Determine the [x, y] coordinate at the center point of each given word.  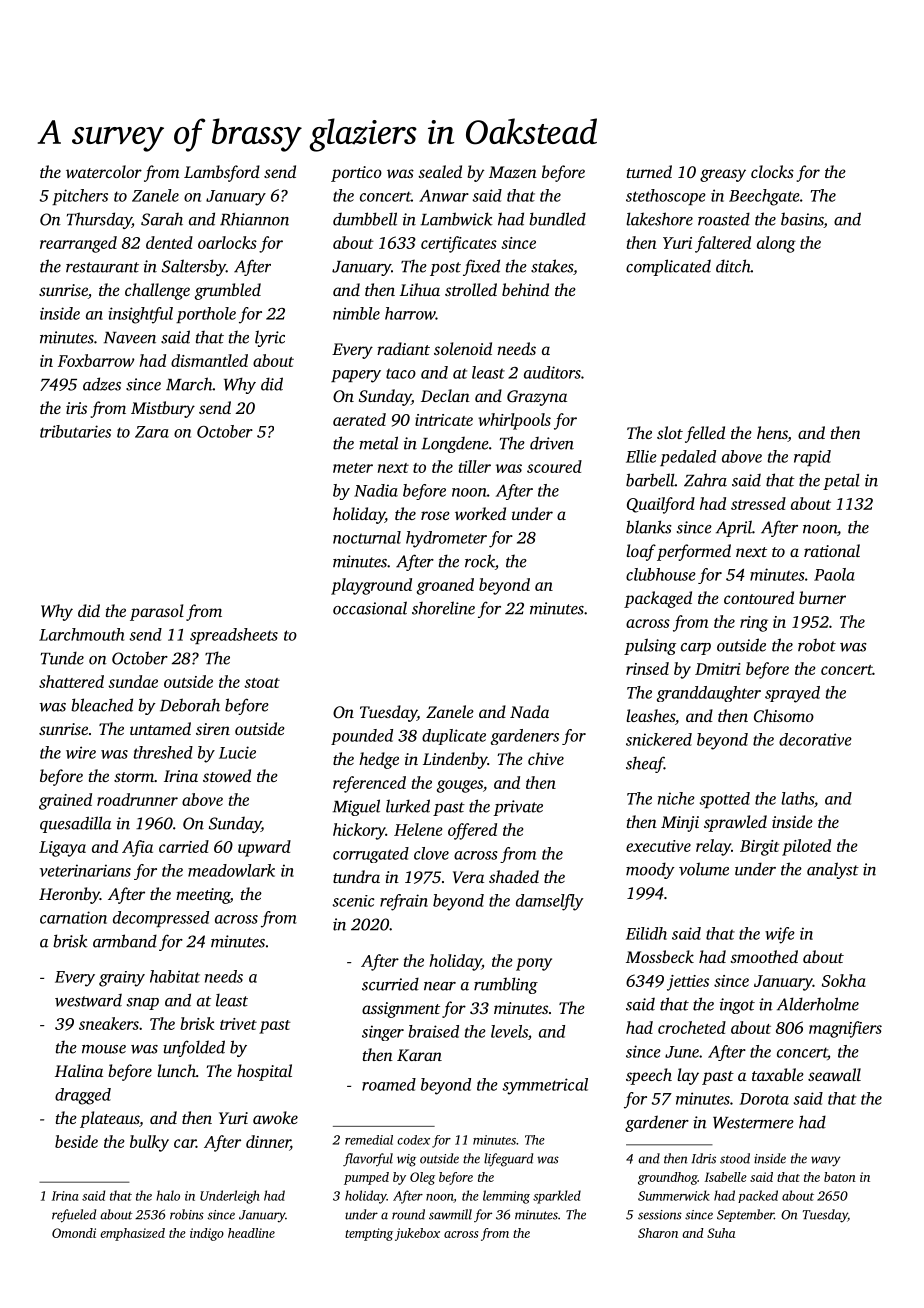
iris [76, 408]
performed [694, 552]
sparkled [557, 1197]
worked [480, 513]
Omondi [74, 1233]
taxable [778, 1074]
